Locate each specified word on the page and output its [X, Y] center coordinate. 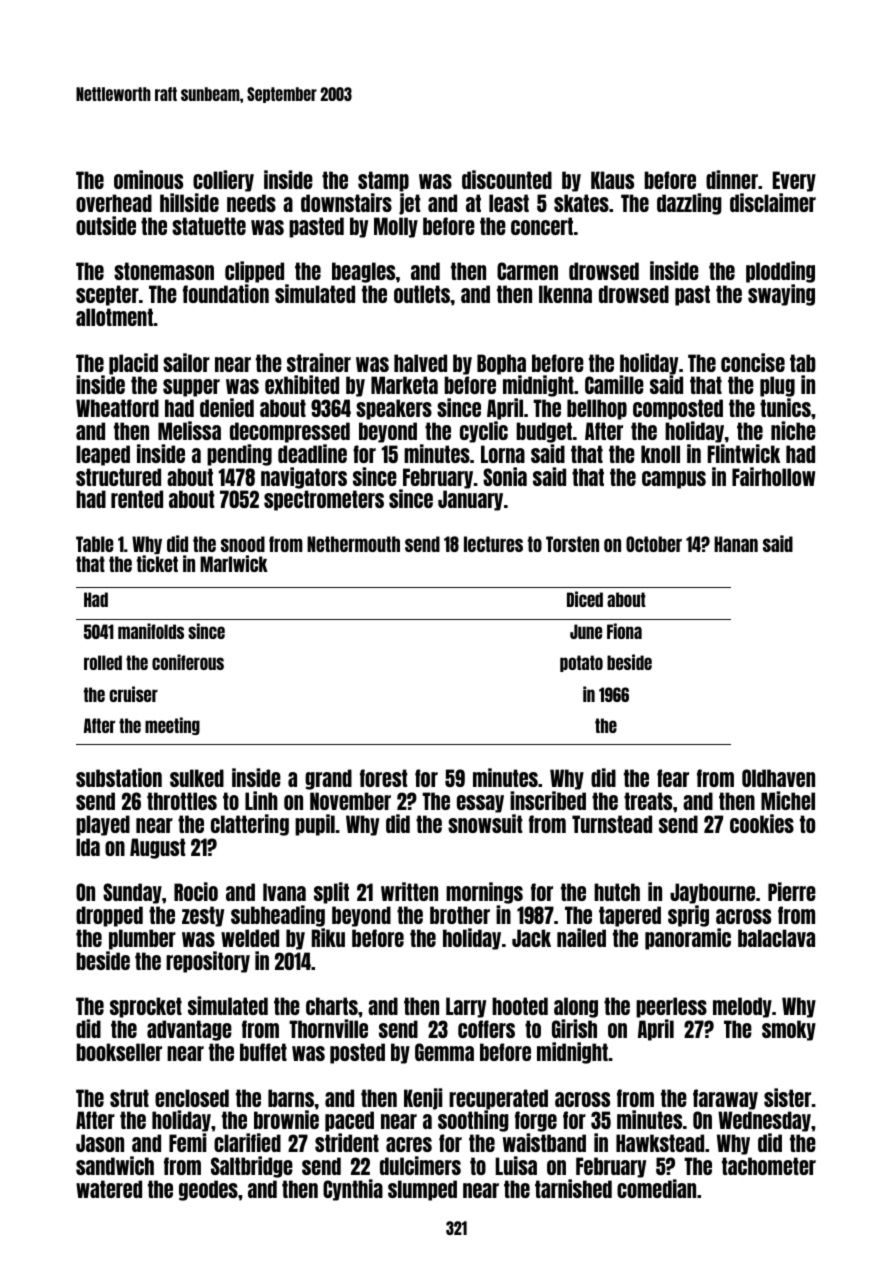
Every [794, 181]
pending [239, 455]
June [586, 631]
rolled [103, 662]
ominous [148, 179]
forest [384, 778]
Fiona [624, 631]
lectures [493, 544]
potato [581, 663]
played [103, 825]
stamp [383, 181]
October [654, 544]
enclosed [192, 1098]
